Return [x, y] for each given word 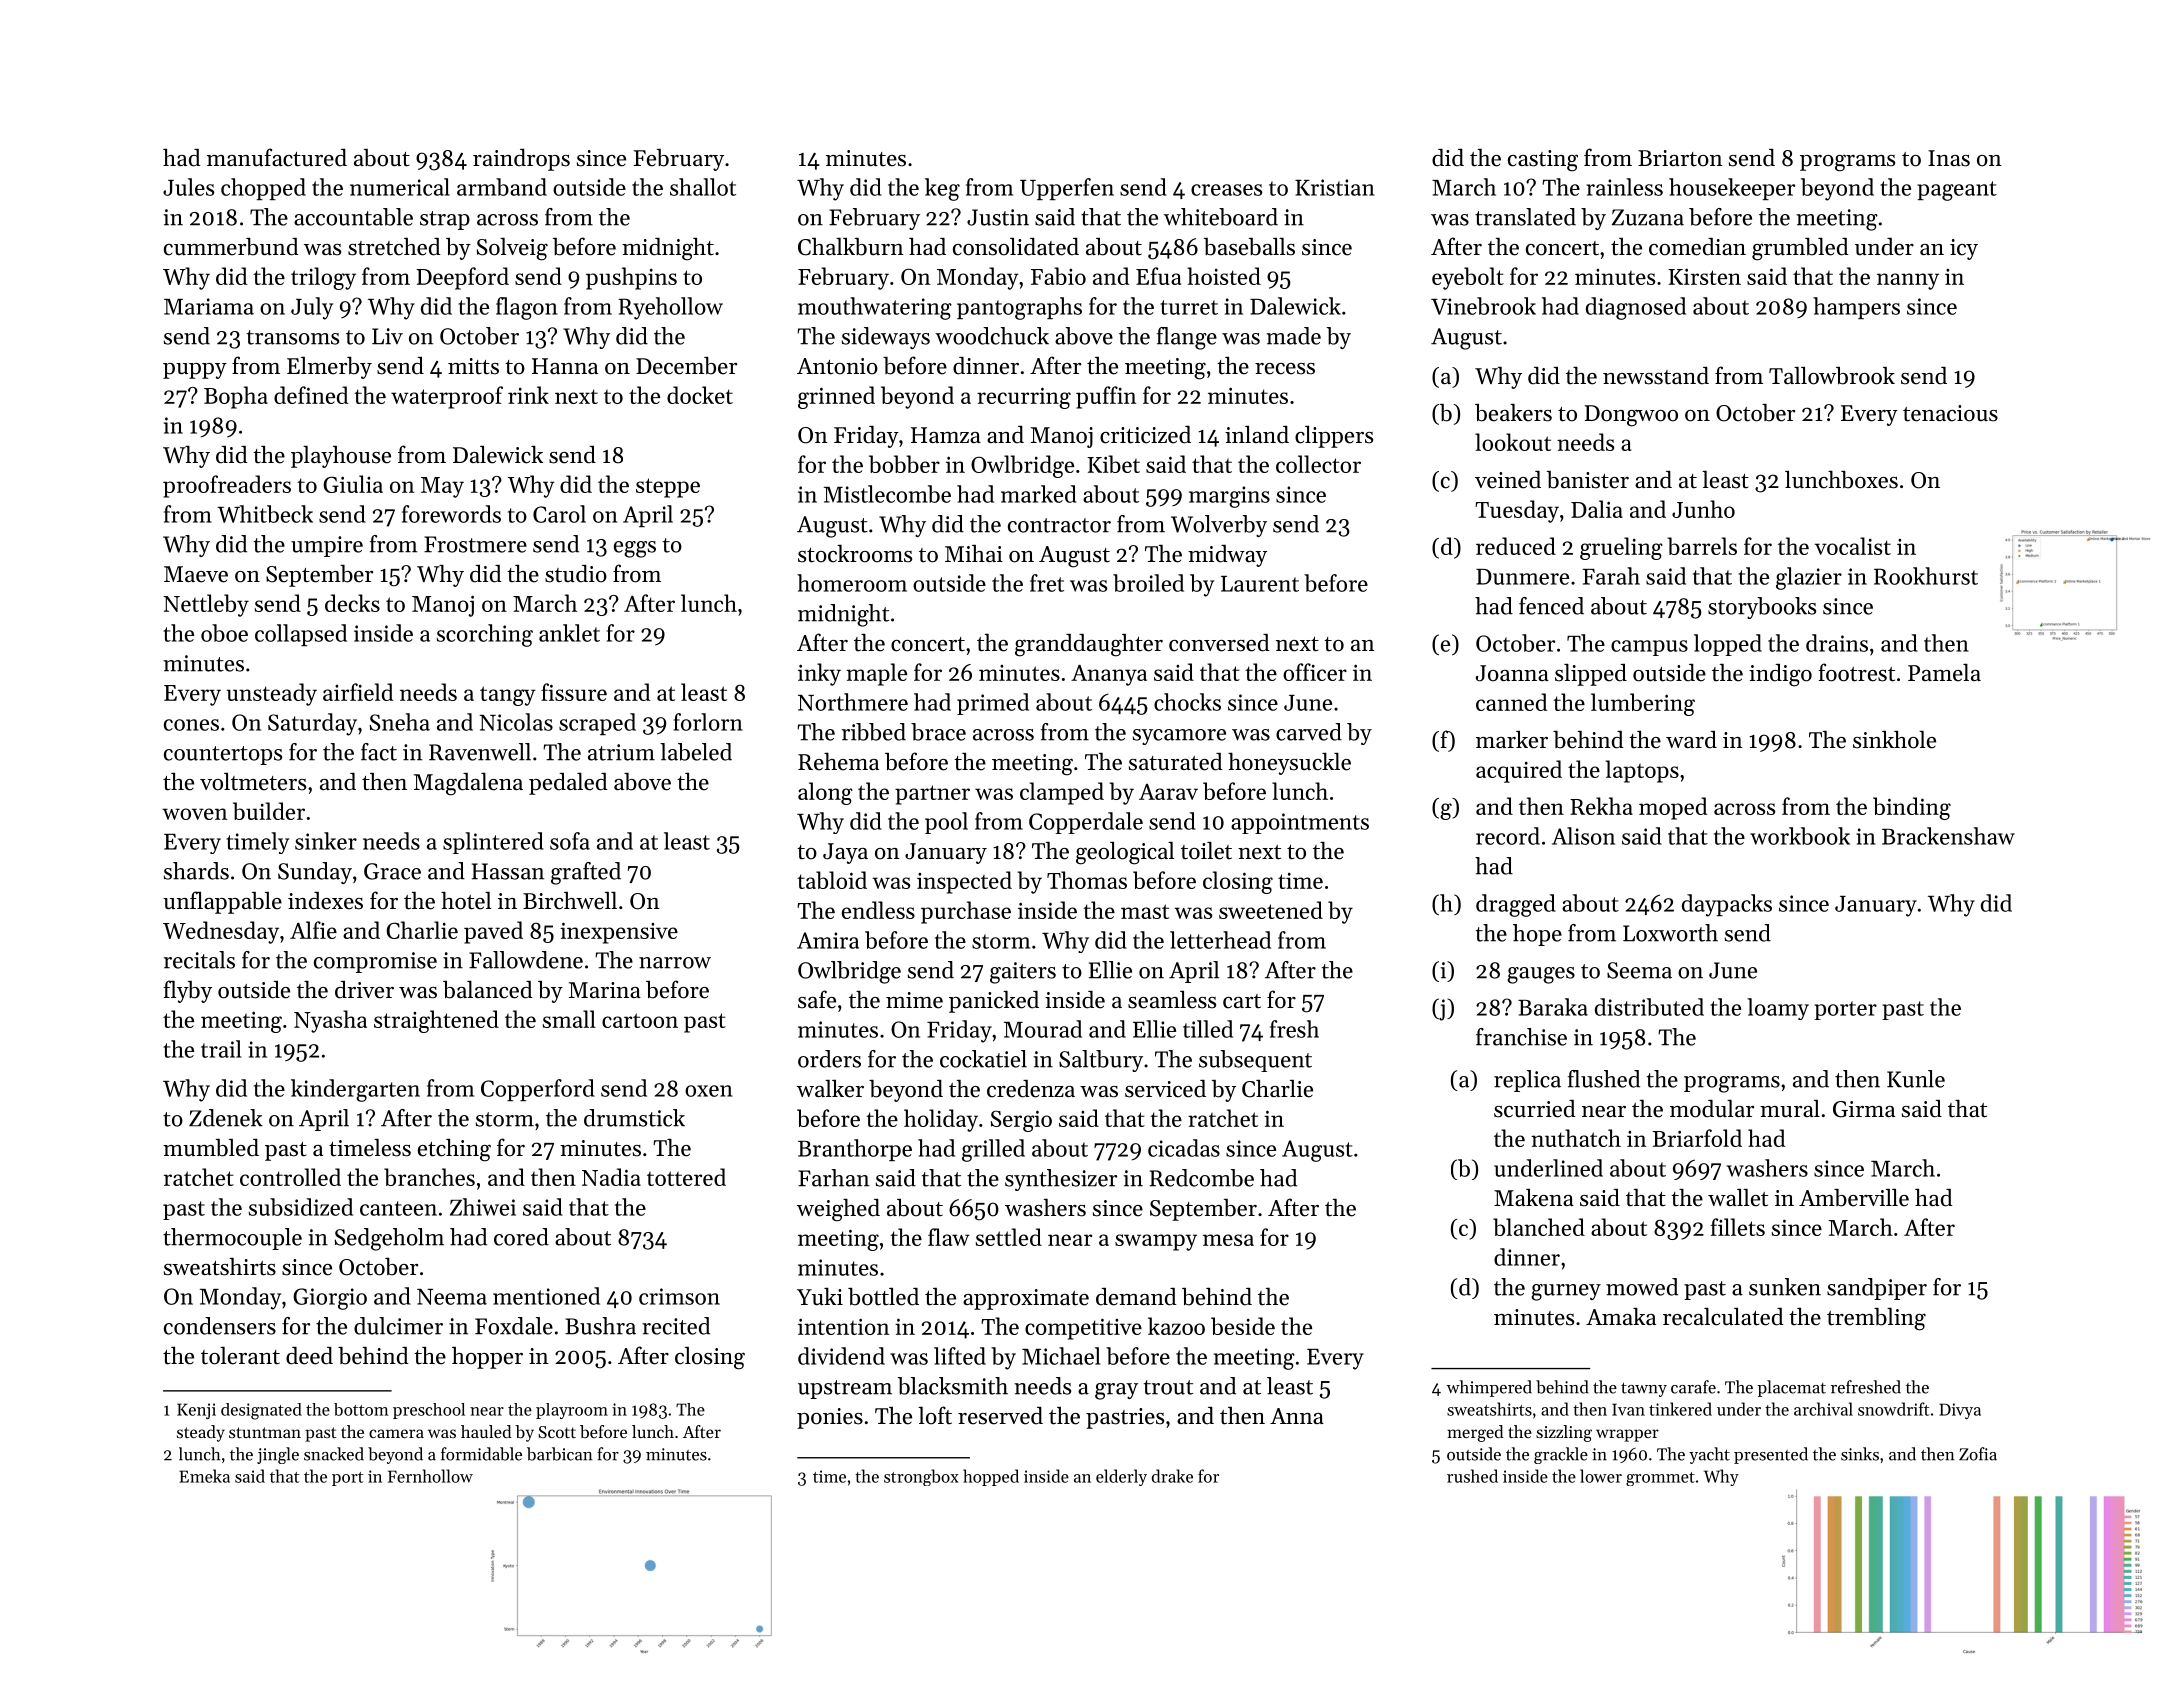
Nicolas [516, 722]
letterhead [1220, 940]
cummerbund [231, 247]
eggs [635, 549]
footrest [1856, 672]
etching [454, 1150]
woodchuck [992, 336]
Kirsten [1704, 276]
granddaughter [1089, 645]
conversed [1219, 643]
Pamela [1944, 672]
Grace [392, 871]
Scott [557, 1432]
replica [1527, 1081]
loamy [1778, 1009]
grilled [993, 1150]
